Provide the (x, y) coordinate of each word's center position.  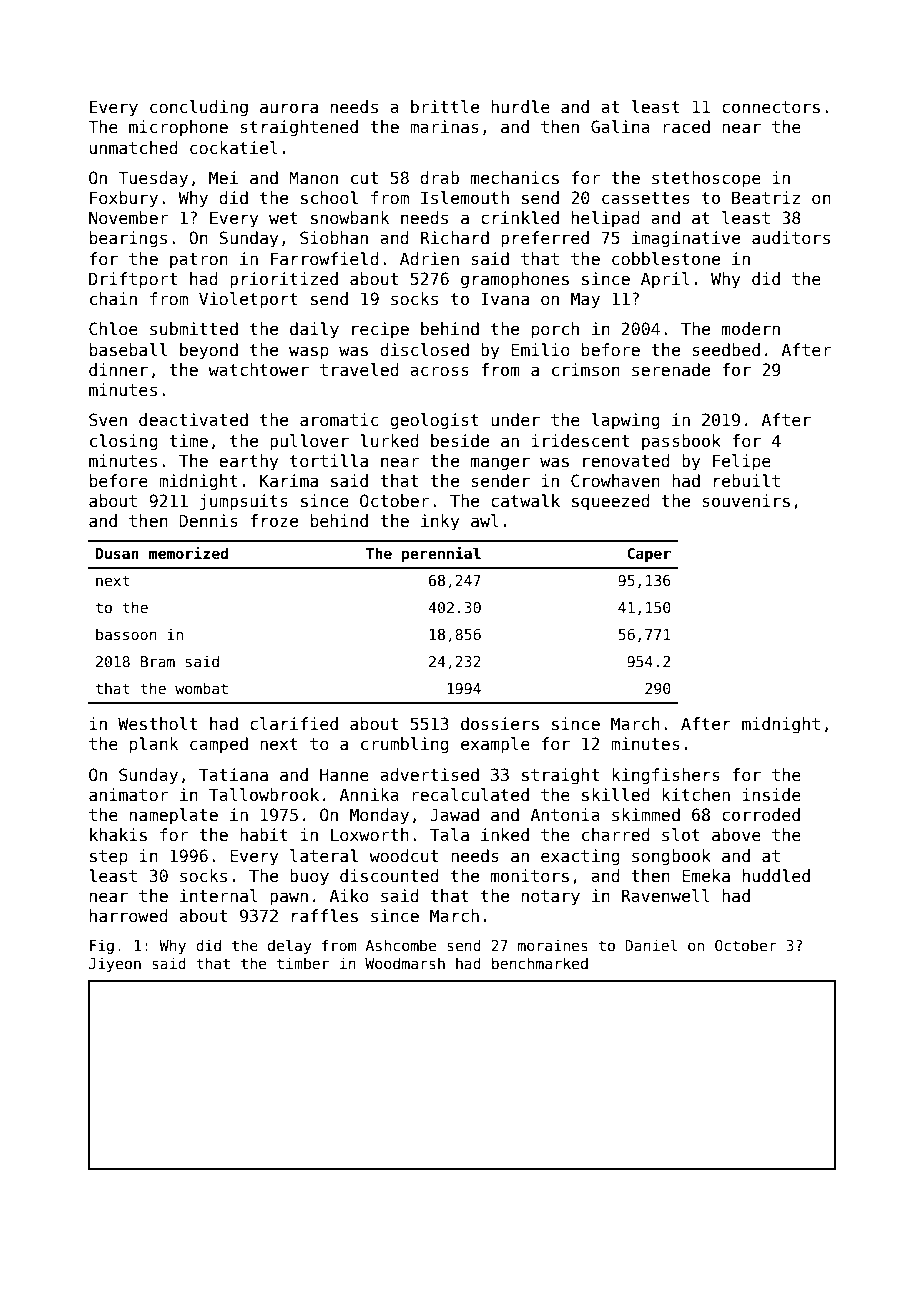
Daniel (651, 945)
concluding (199, 108)
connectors (771, 107)
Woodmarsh (405, 963)
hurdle (520, 107)
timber (303, 963)
